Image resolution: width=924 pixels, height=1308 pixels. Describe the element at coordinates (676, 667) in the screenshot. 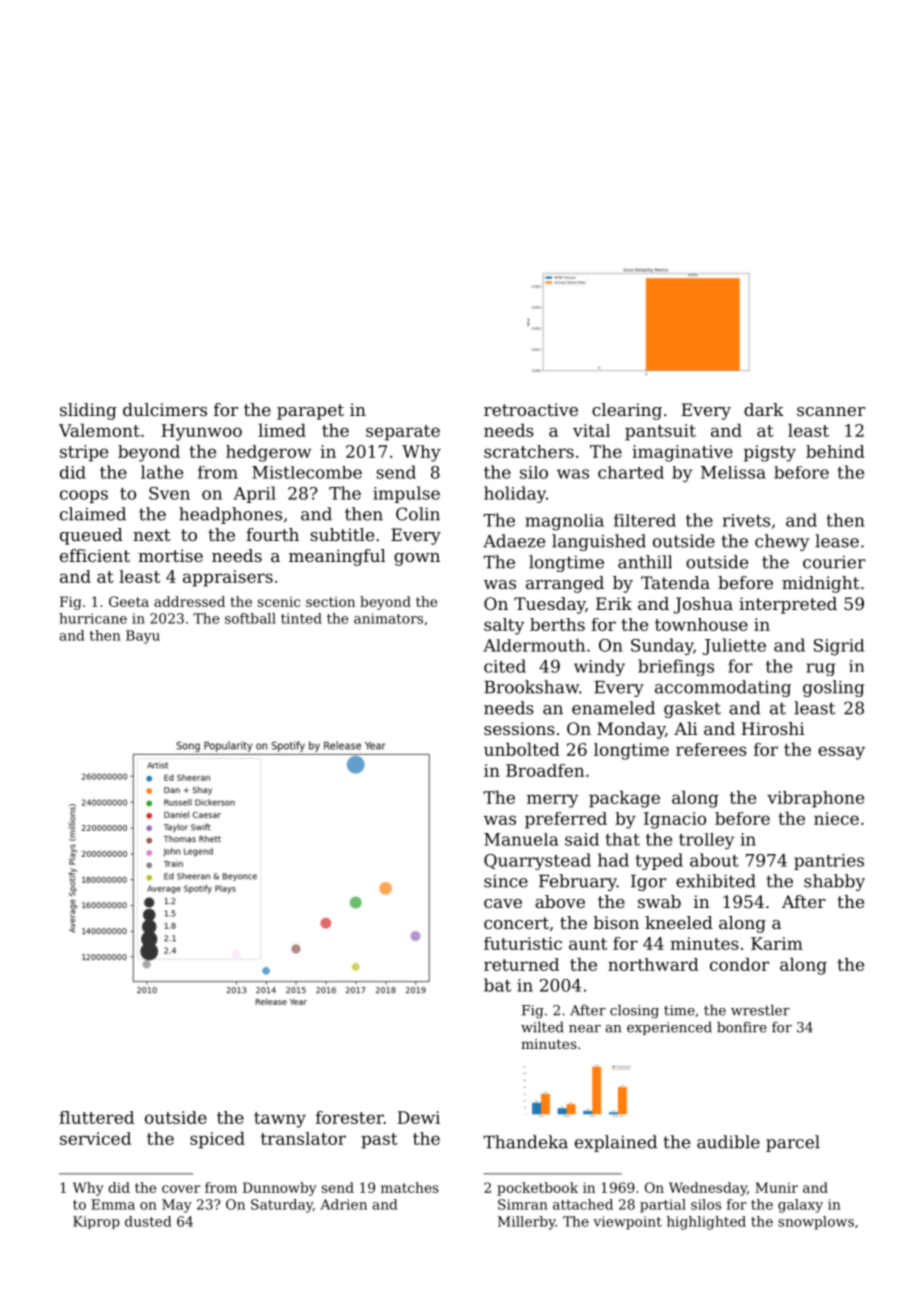

I see `briefings` at that location.
